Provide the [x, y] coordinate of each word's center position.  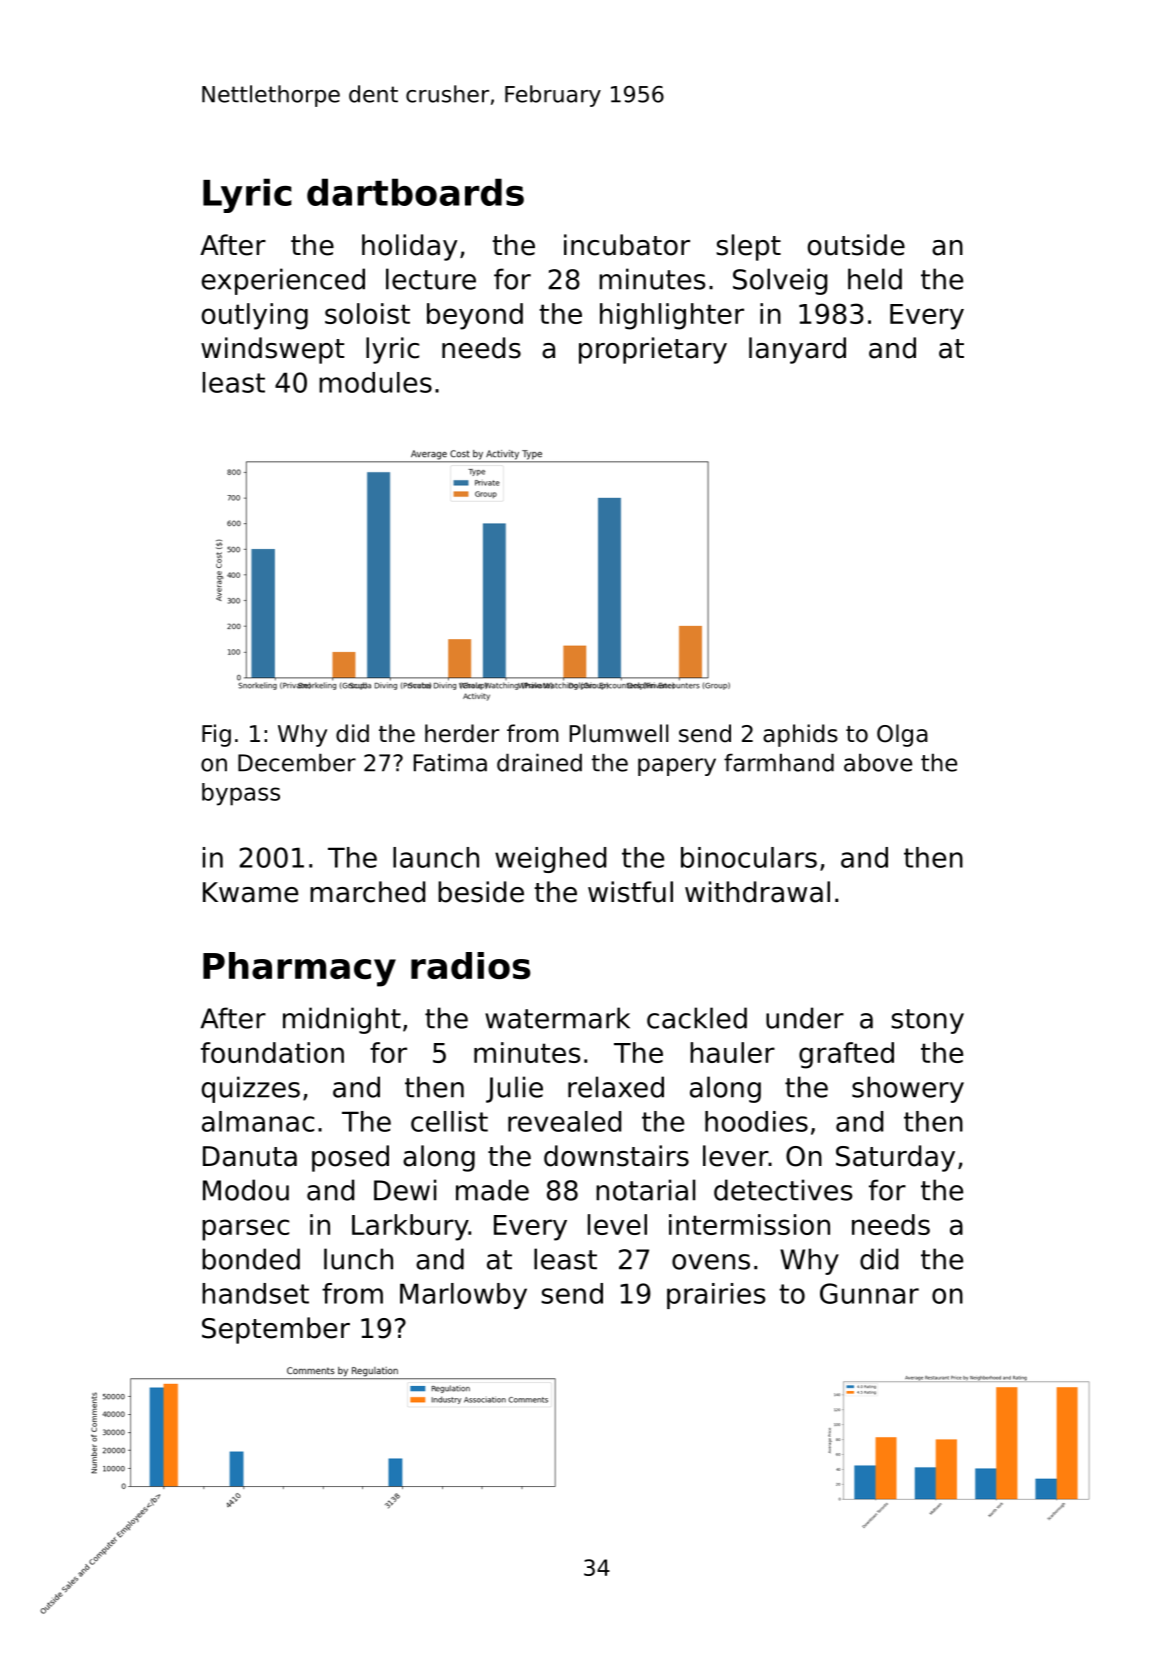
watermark [557, 1018]
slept [748, 247]
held [875, 279]
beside [481, 892]
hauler [732, 1052]
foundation [272, 1052]
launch [436, 857]
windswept [272, 350]
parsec [245, 1230]
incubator [627, 245]
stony [927, 1021]
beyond [475, 316]
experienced [283, 281]
